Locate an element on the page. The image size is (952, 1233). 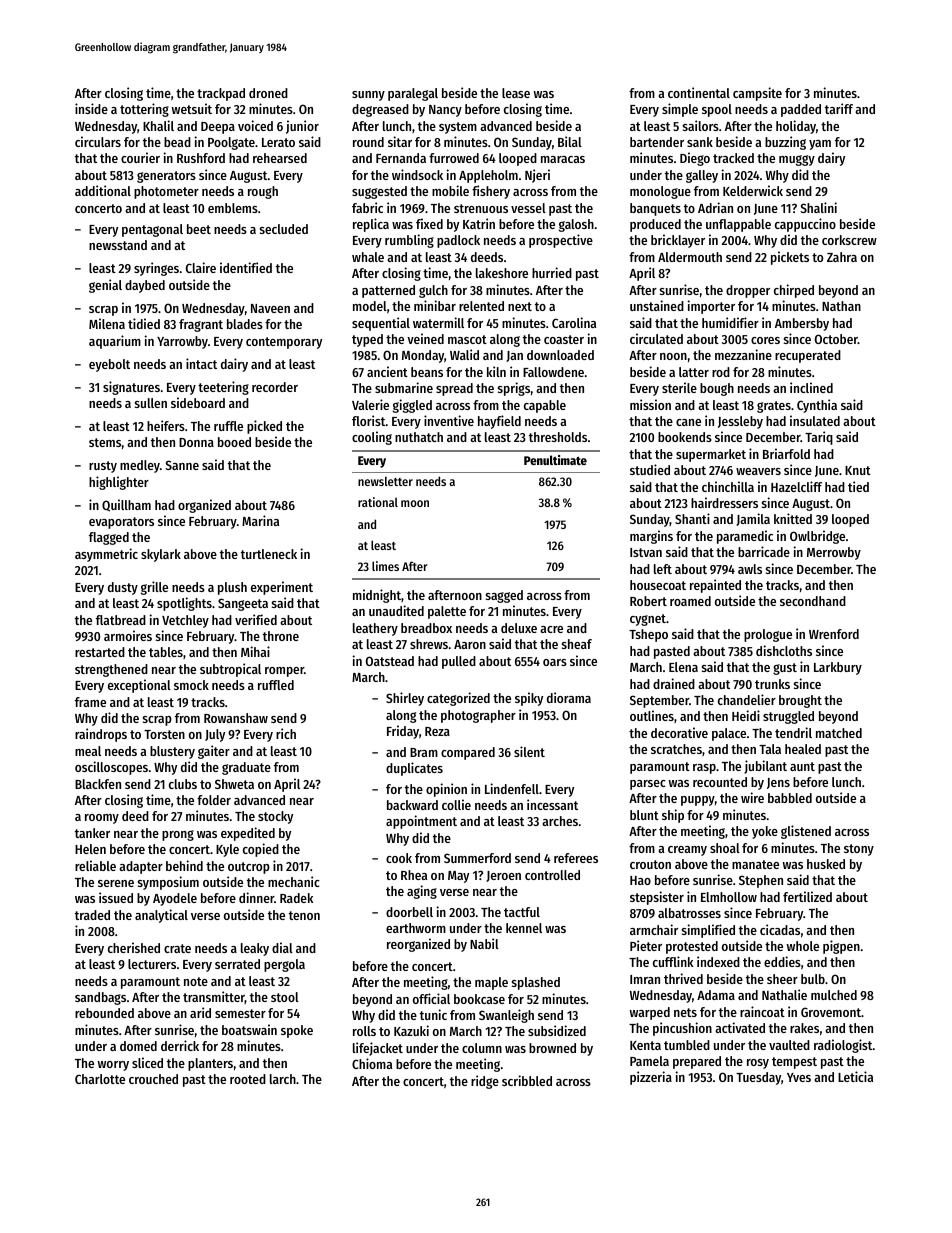
ship is located at coordinates (673, 816).
